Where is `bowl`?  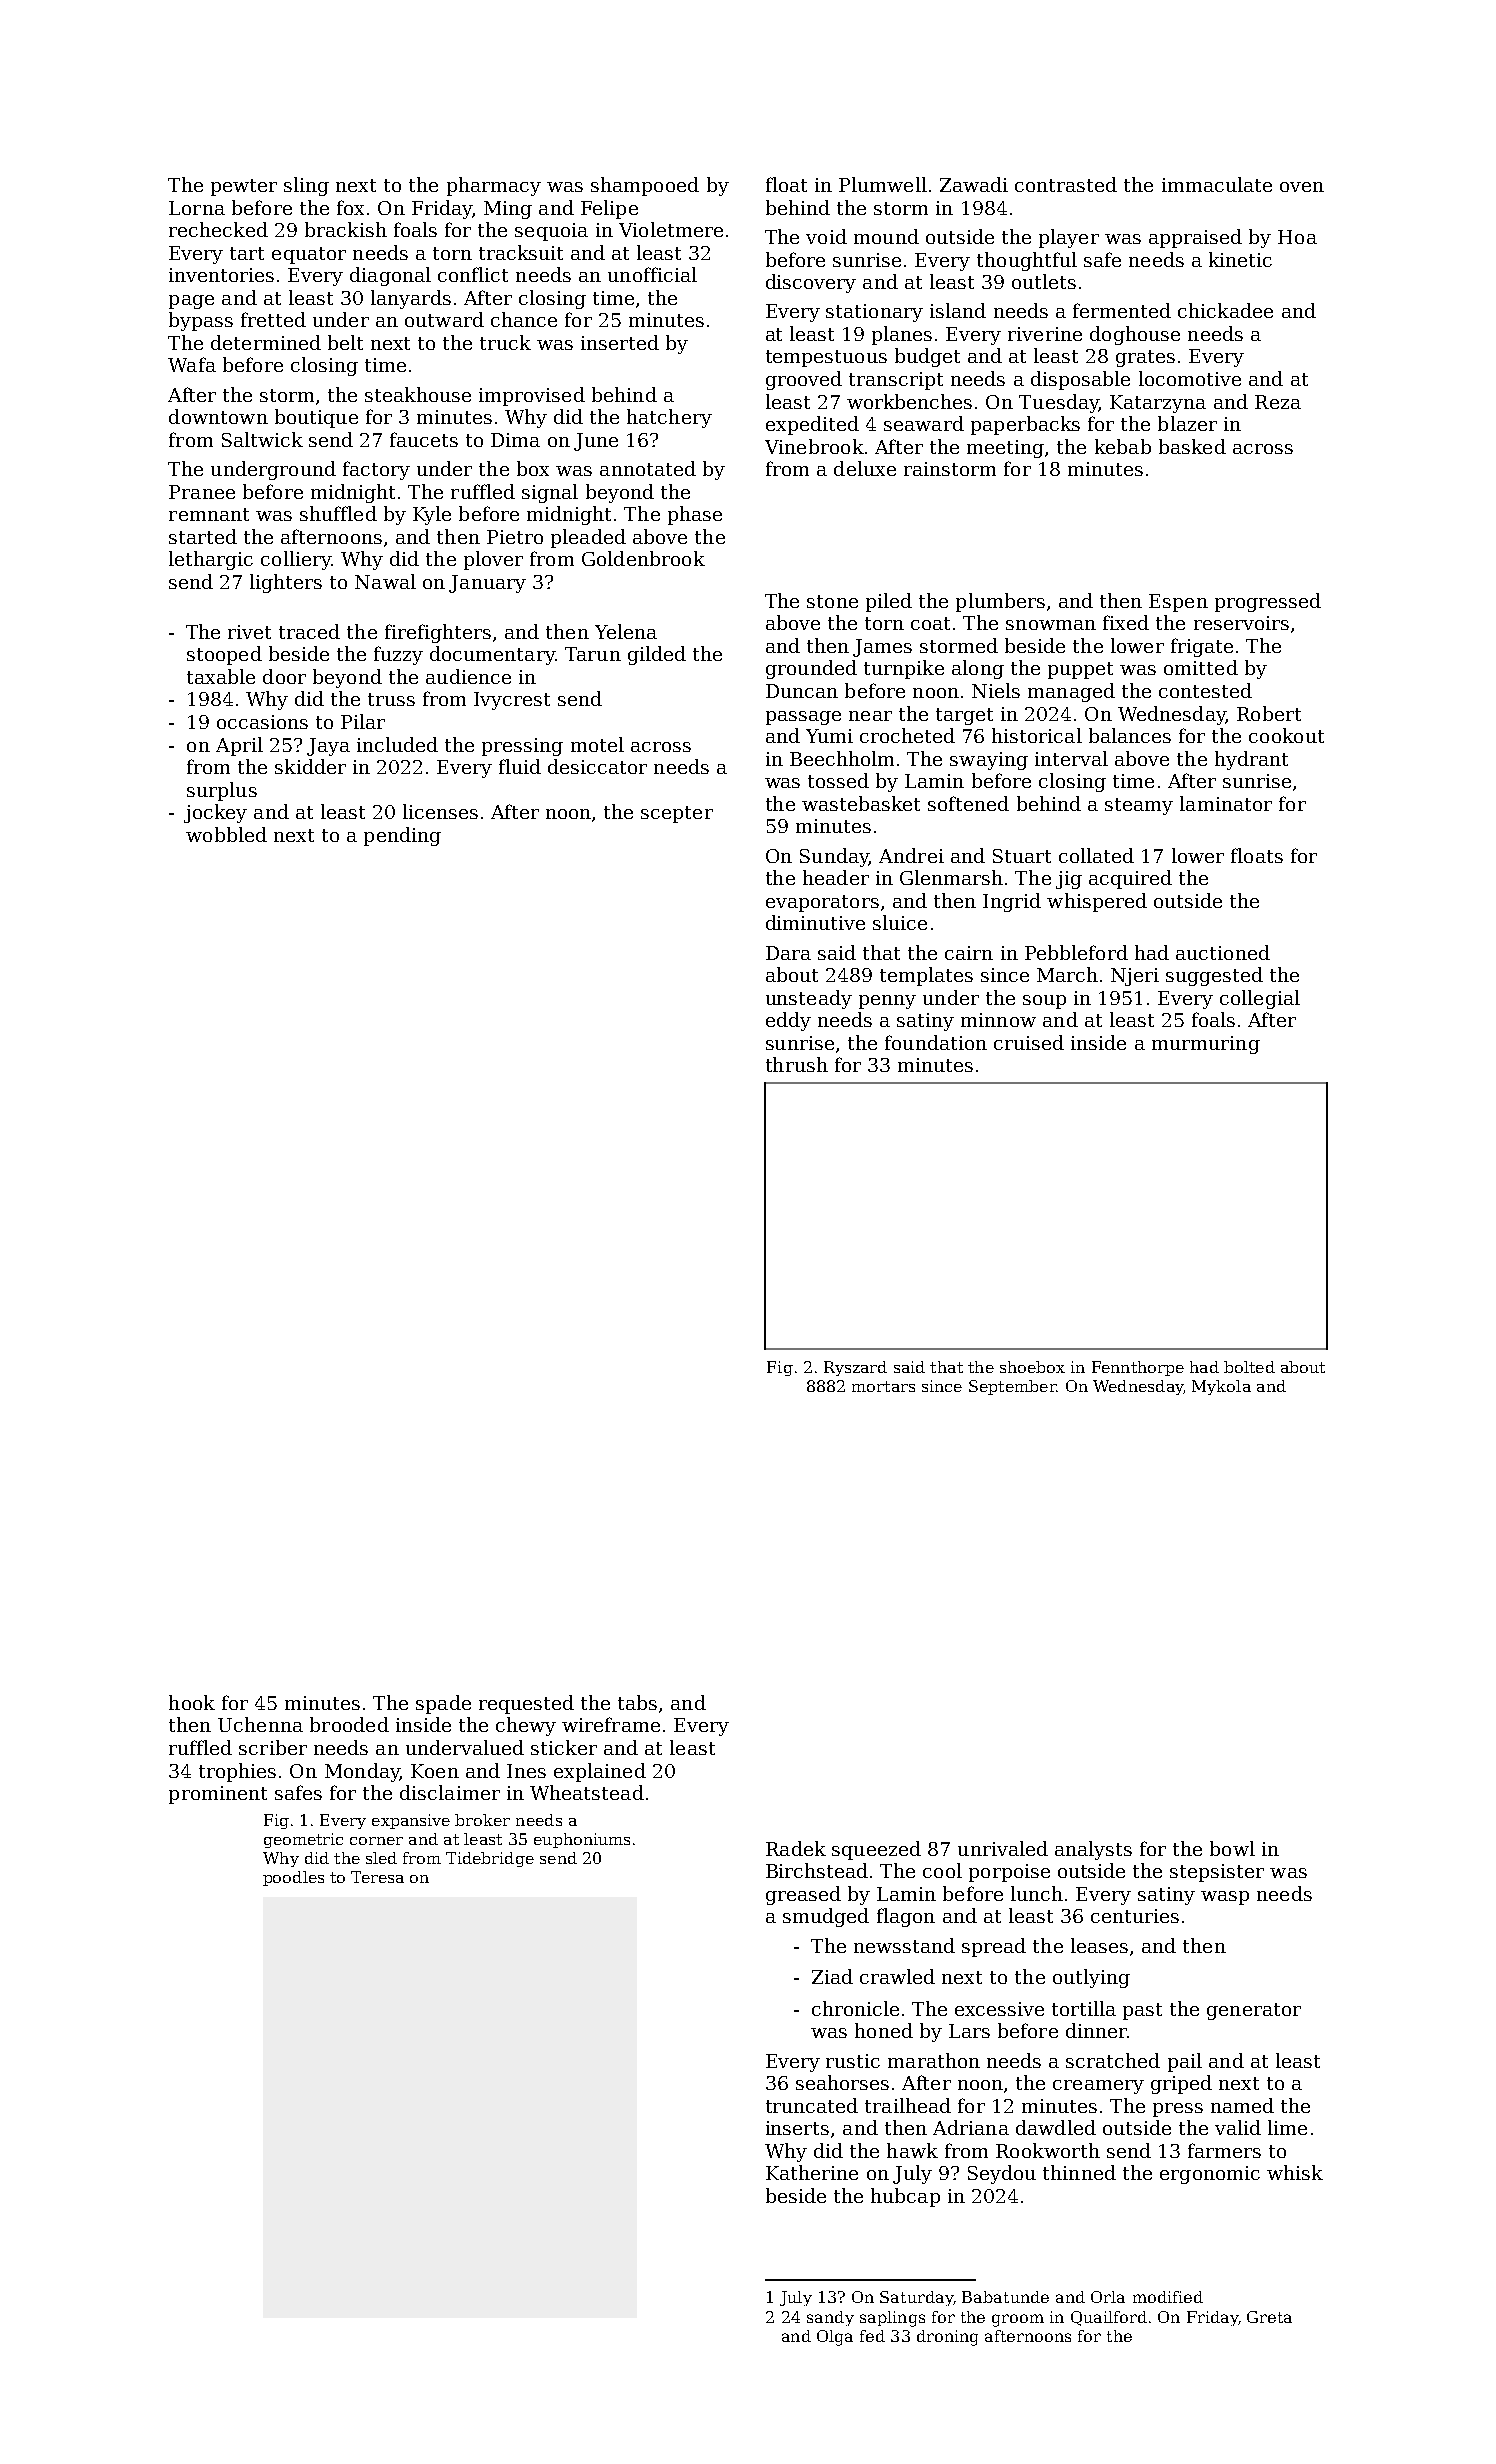
bowl is located at coordinates (1232, 1848).
